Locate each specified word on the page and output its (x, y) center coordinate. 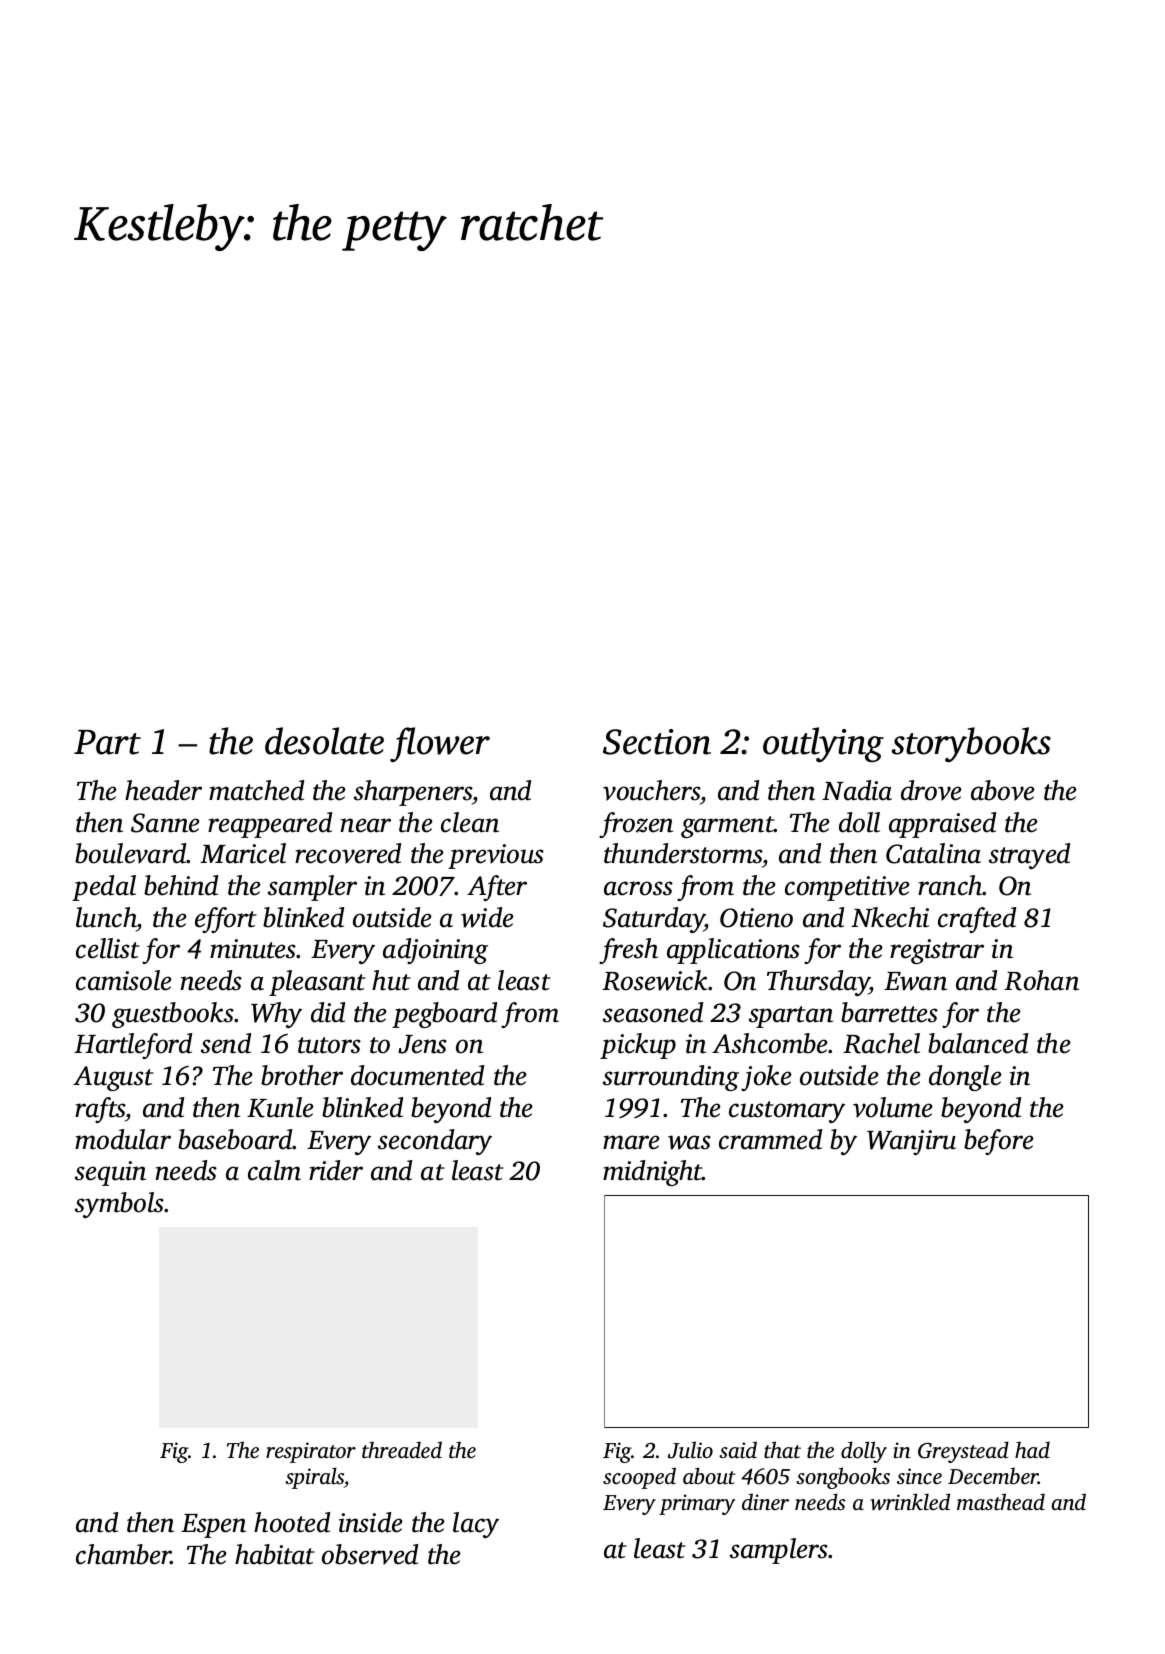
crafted (977, 920)
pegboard (444, 1015)
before (999, 1142)
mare (631, 1142)
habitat (275, 1554)
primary (697, 1504)
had (1032, 1449)
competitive (847, 888)
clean (470, 822)
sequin (110, 1173)
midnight (653, 1173)
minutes (253, 949)
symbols (119, 1205)
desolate (324, 741)
